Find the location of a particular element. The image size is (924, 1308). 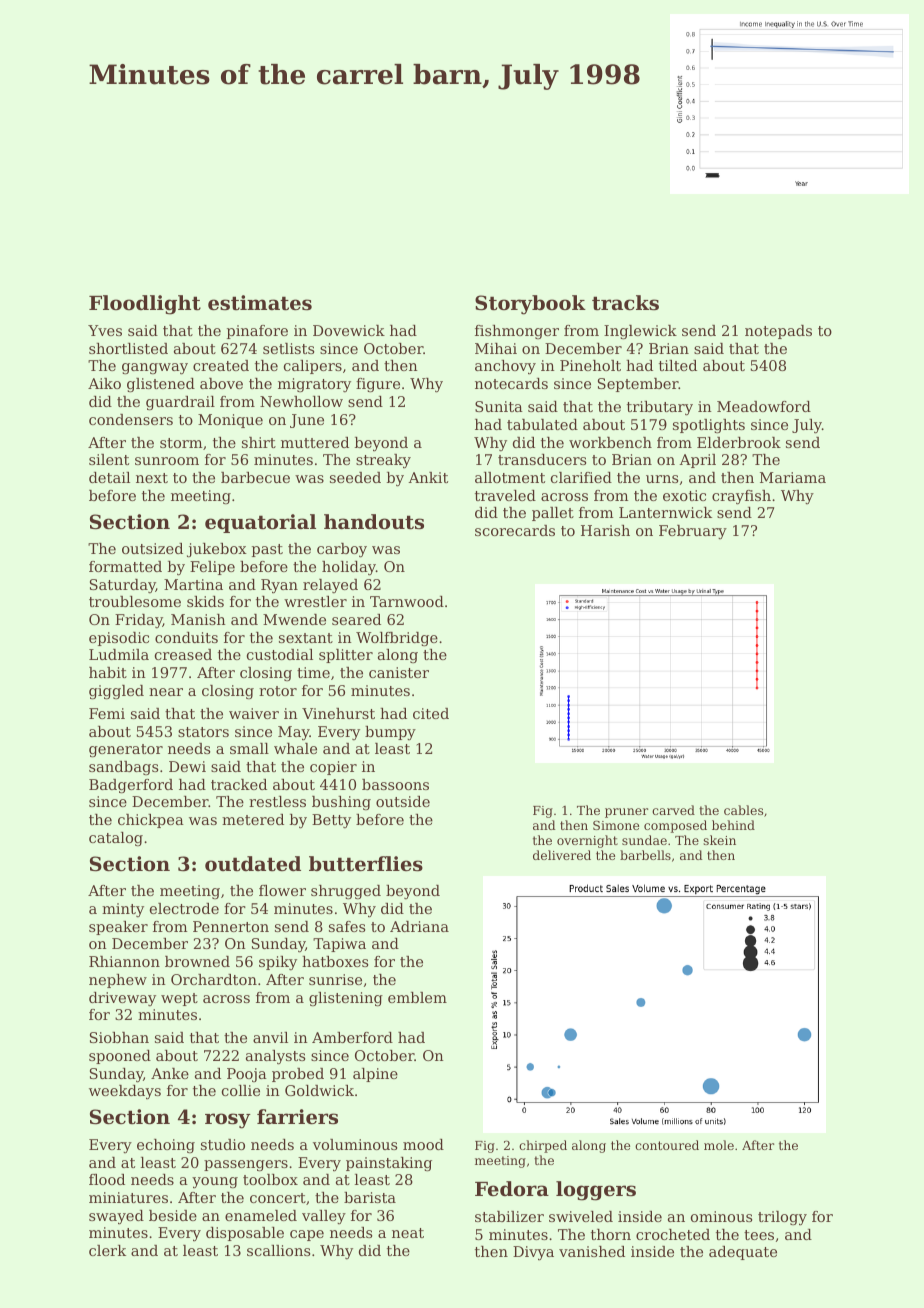

Aiko is located at coordinates (104, 383).
